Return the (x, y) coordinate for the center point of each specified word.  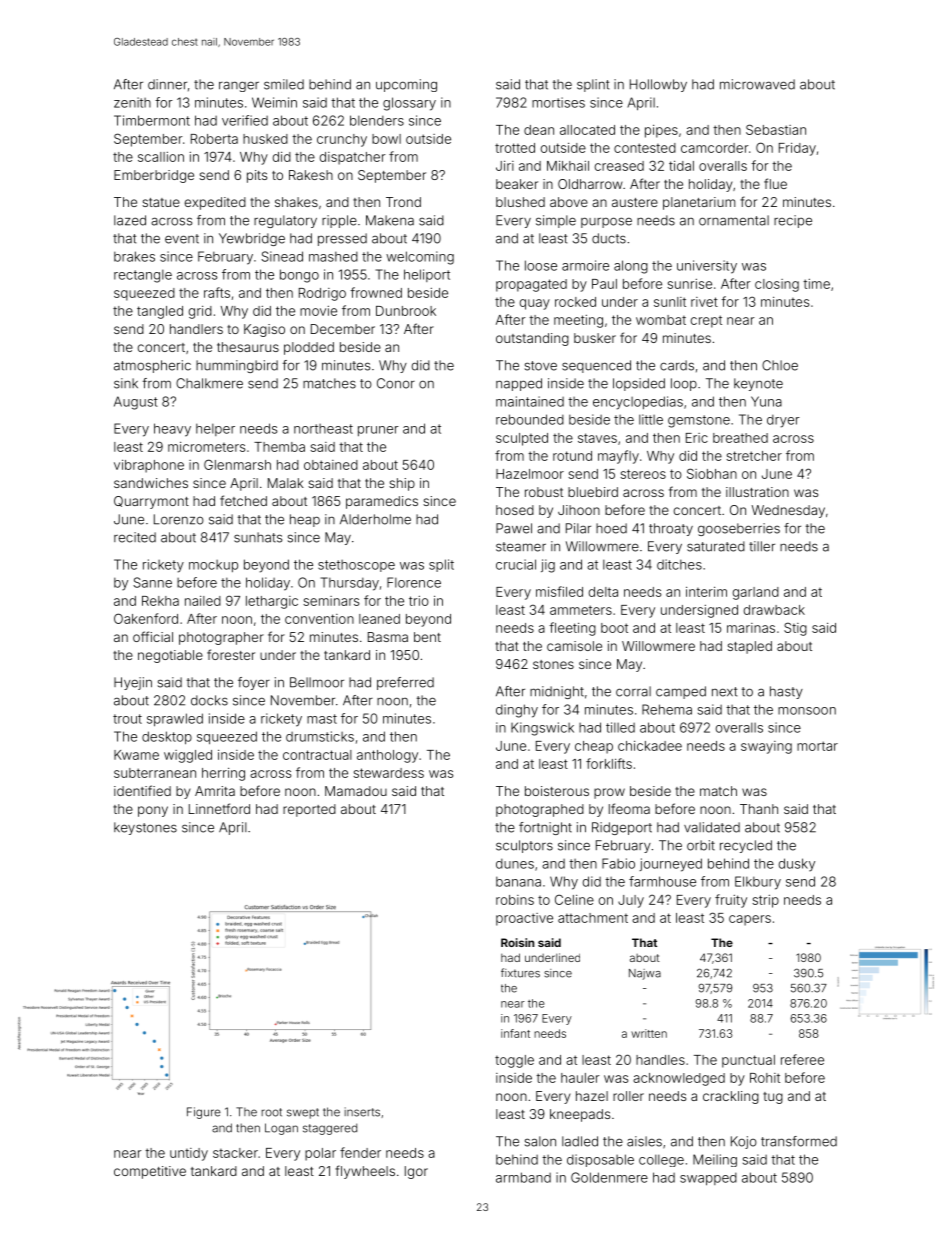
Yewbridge (252, 239)
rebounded (530, 419)
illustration (757, 492)
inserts (362, 1112)
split (441, 565)
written (649, 1033)
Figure (204, 1113)
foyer (254, 683)
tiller (762, 546)
